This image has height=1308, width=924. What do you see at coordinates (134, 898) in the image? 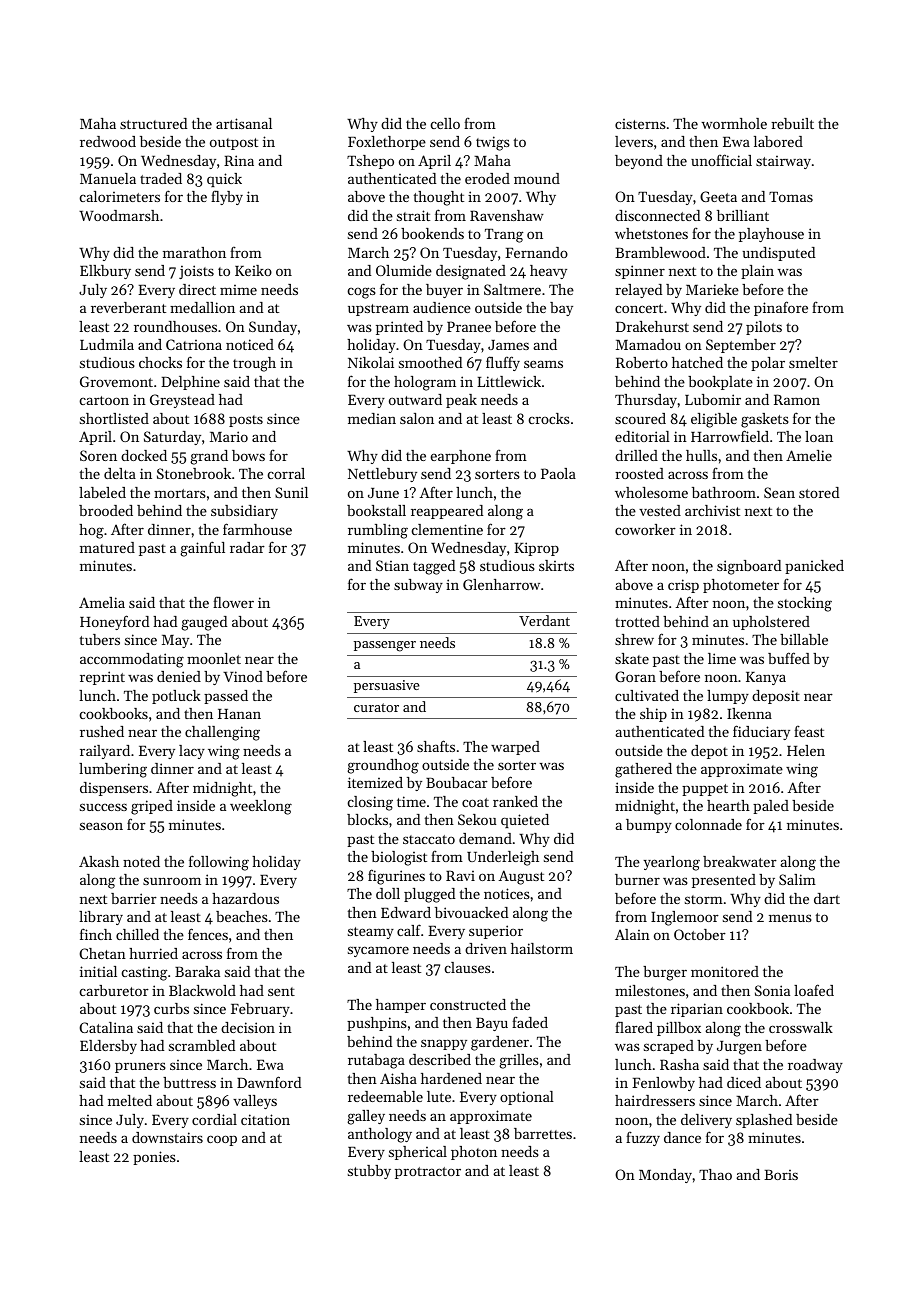
I see `barrier` at bounding box center [134, 898].
